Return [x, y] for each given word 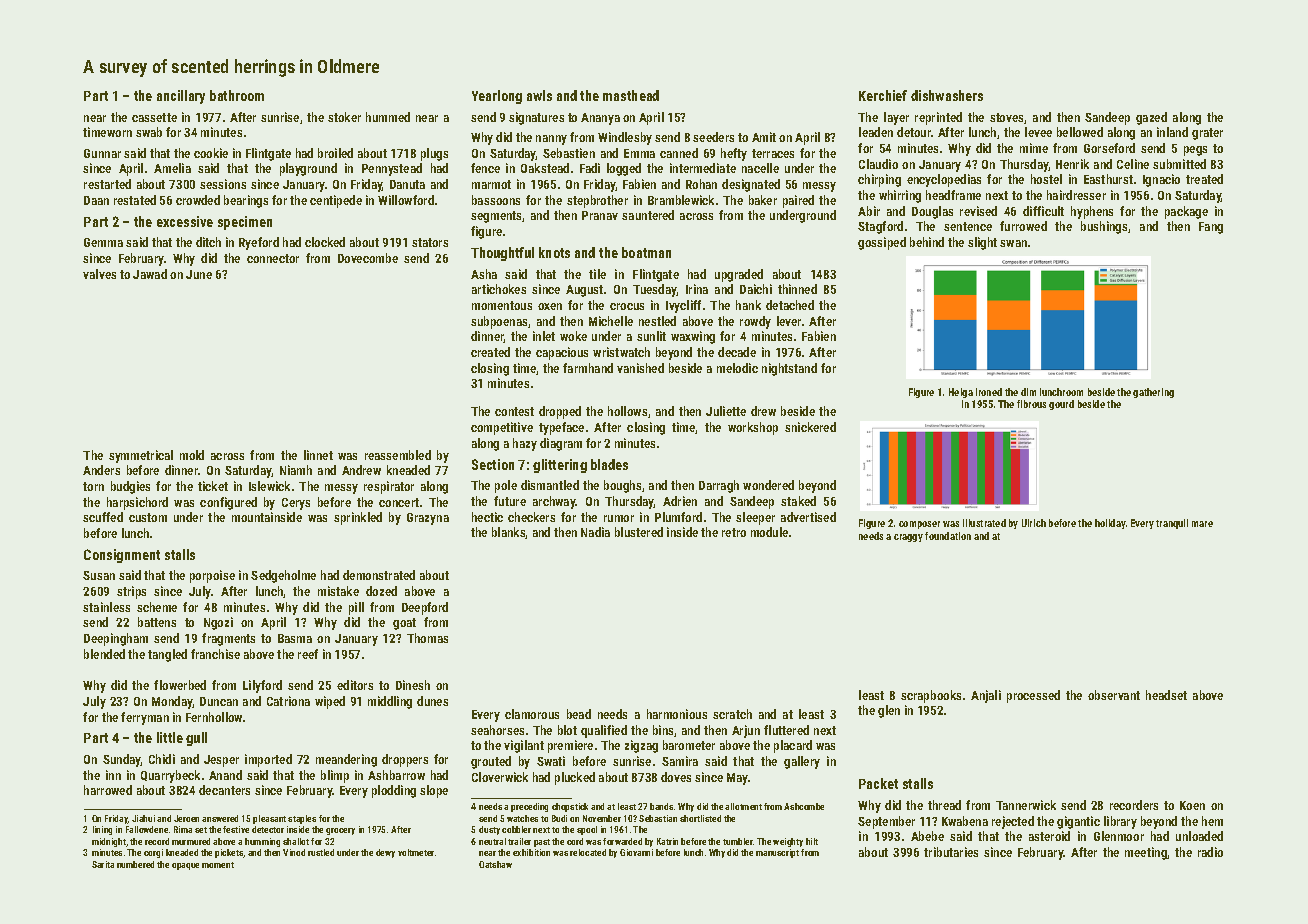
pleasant [269, 819]
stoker [344, 117]
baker [763, 200]
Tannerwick [1026, 805]
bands [661, 806]
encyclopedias [944, 180]
